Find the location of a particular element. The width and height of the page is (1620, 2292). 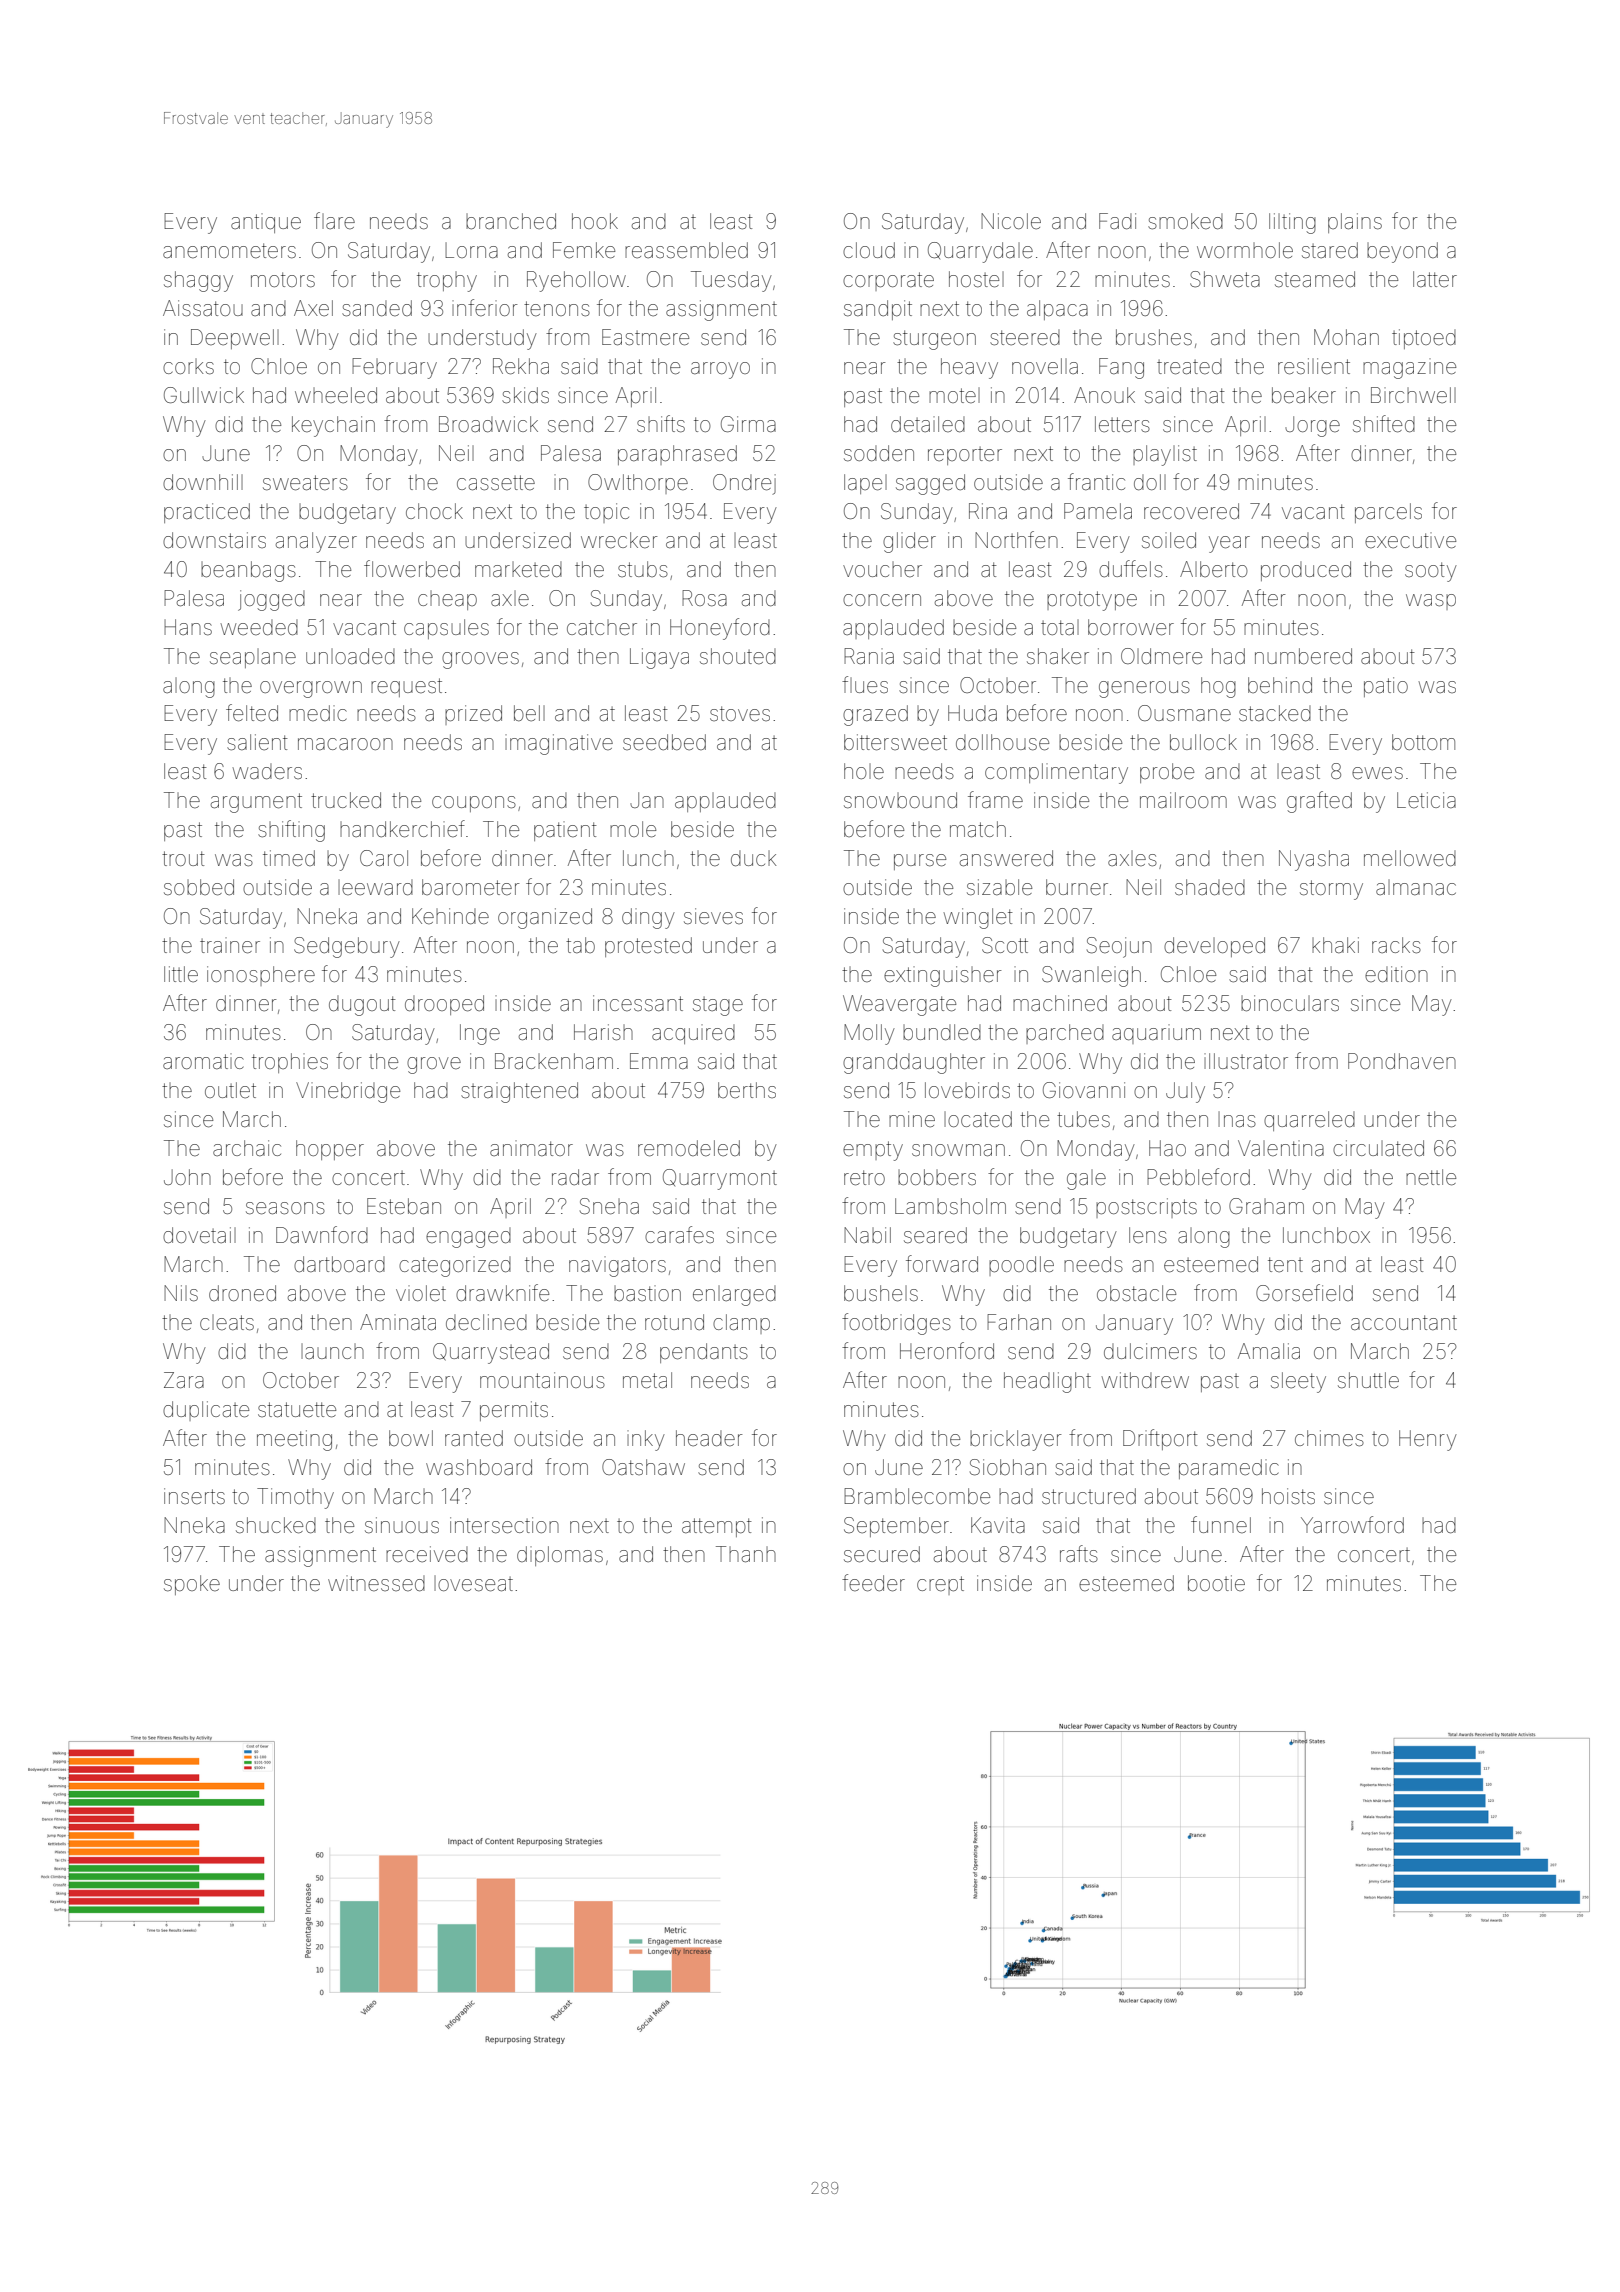

grafted is located at coordinates (1319, 802).
